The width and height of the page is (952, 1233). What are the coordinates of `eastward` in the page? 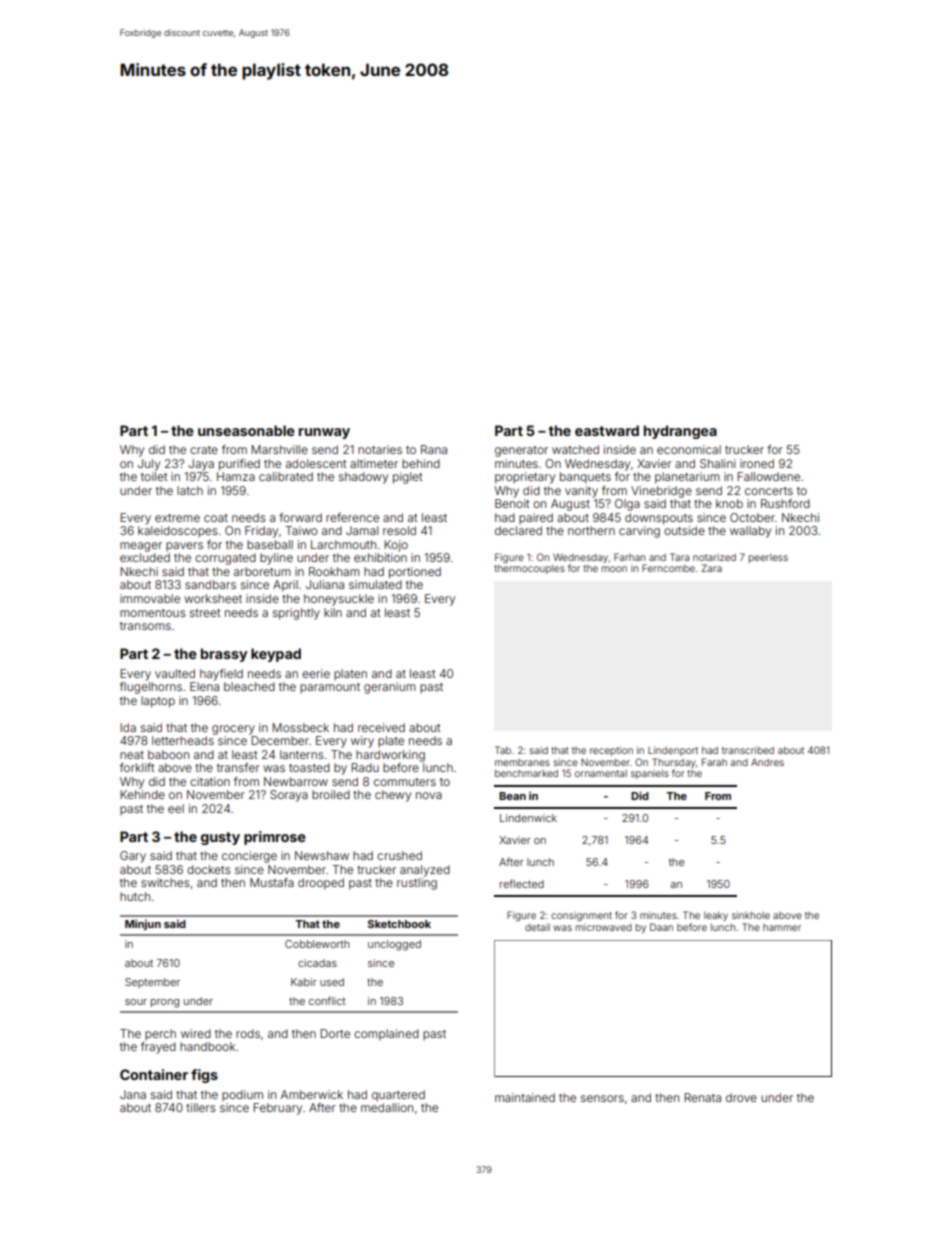 It's located at (607, 430).
